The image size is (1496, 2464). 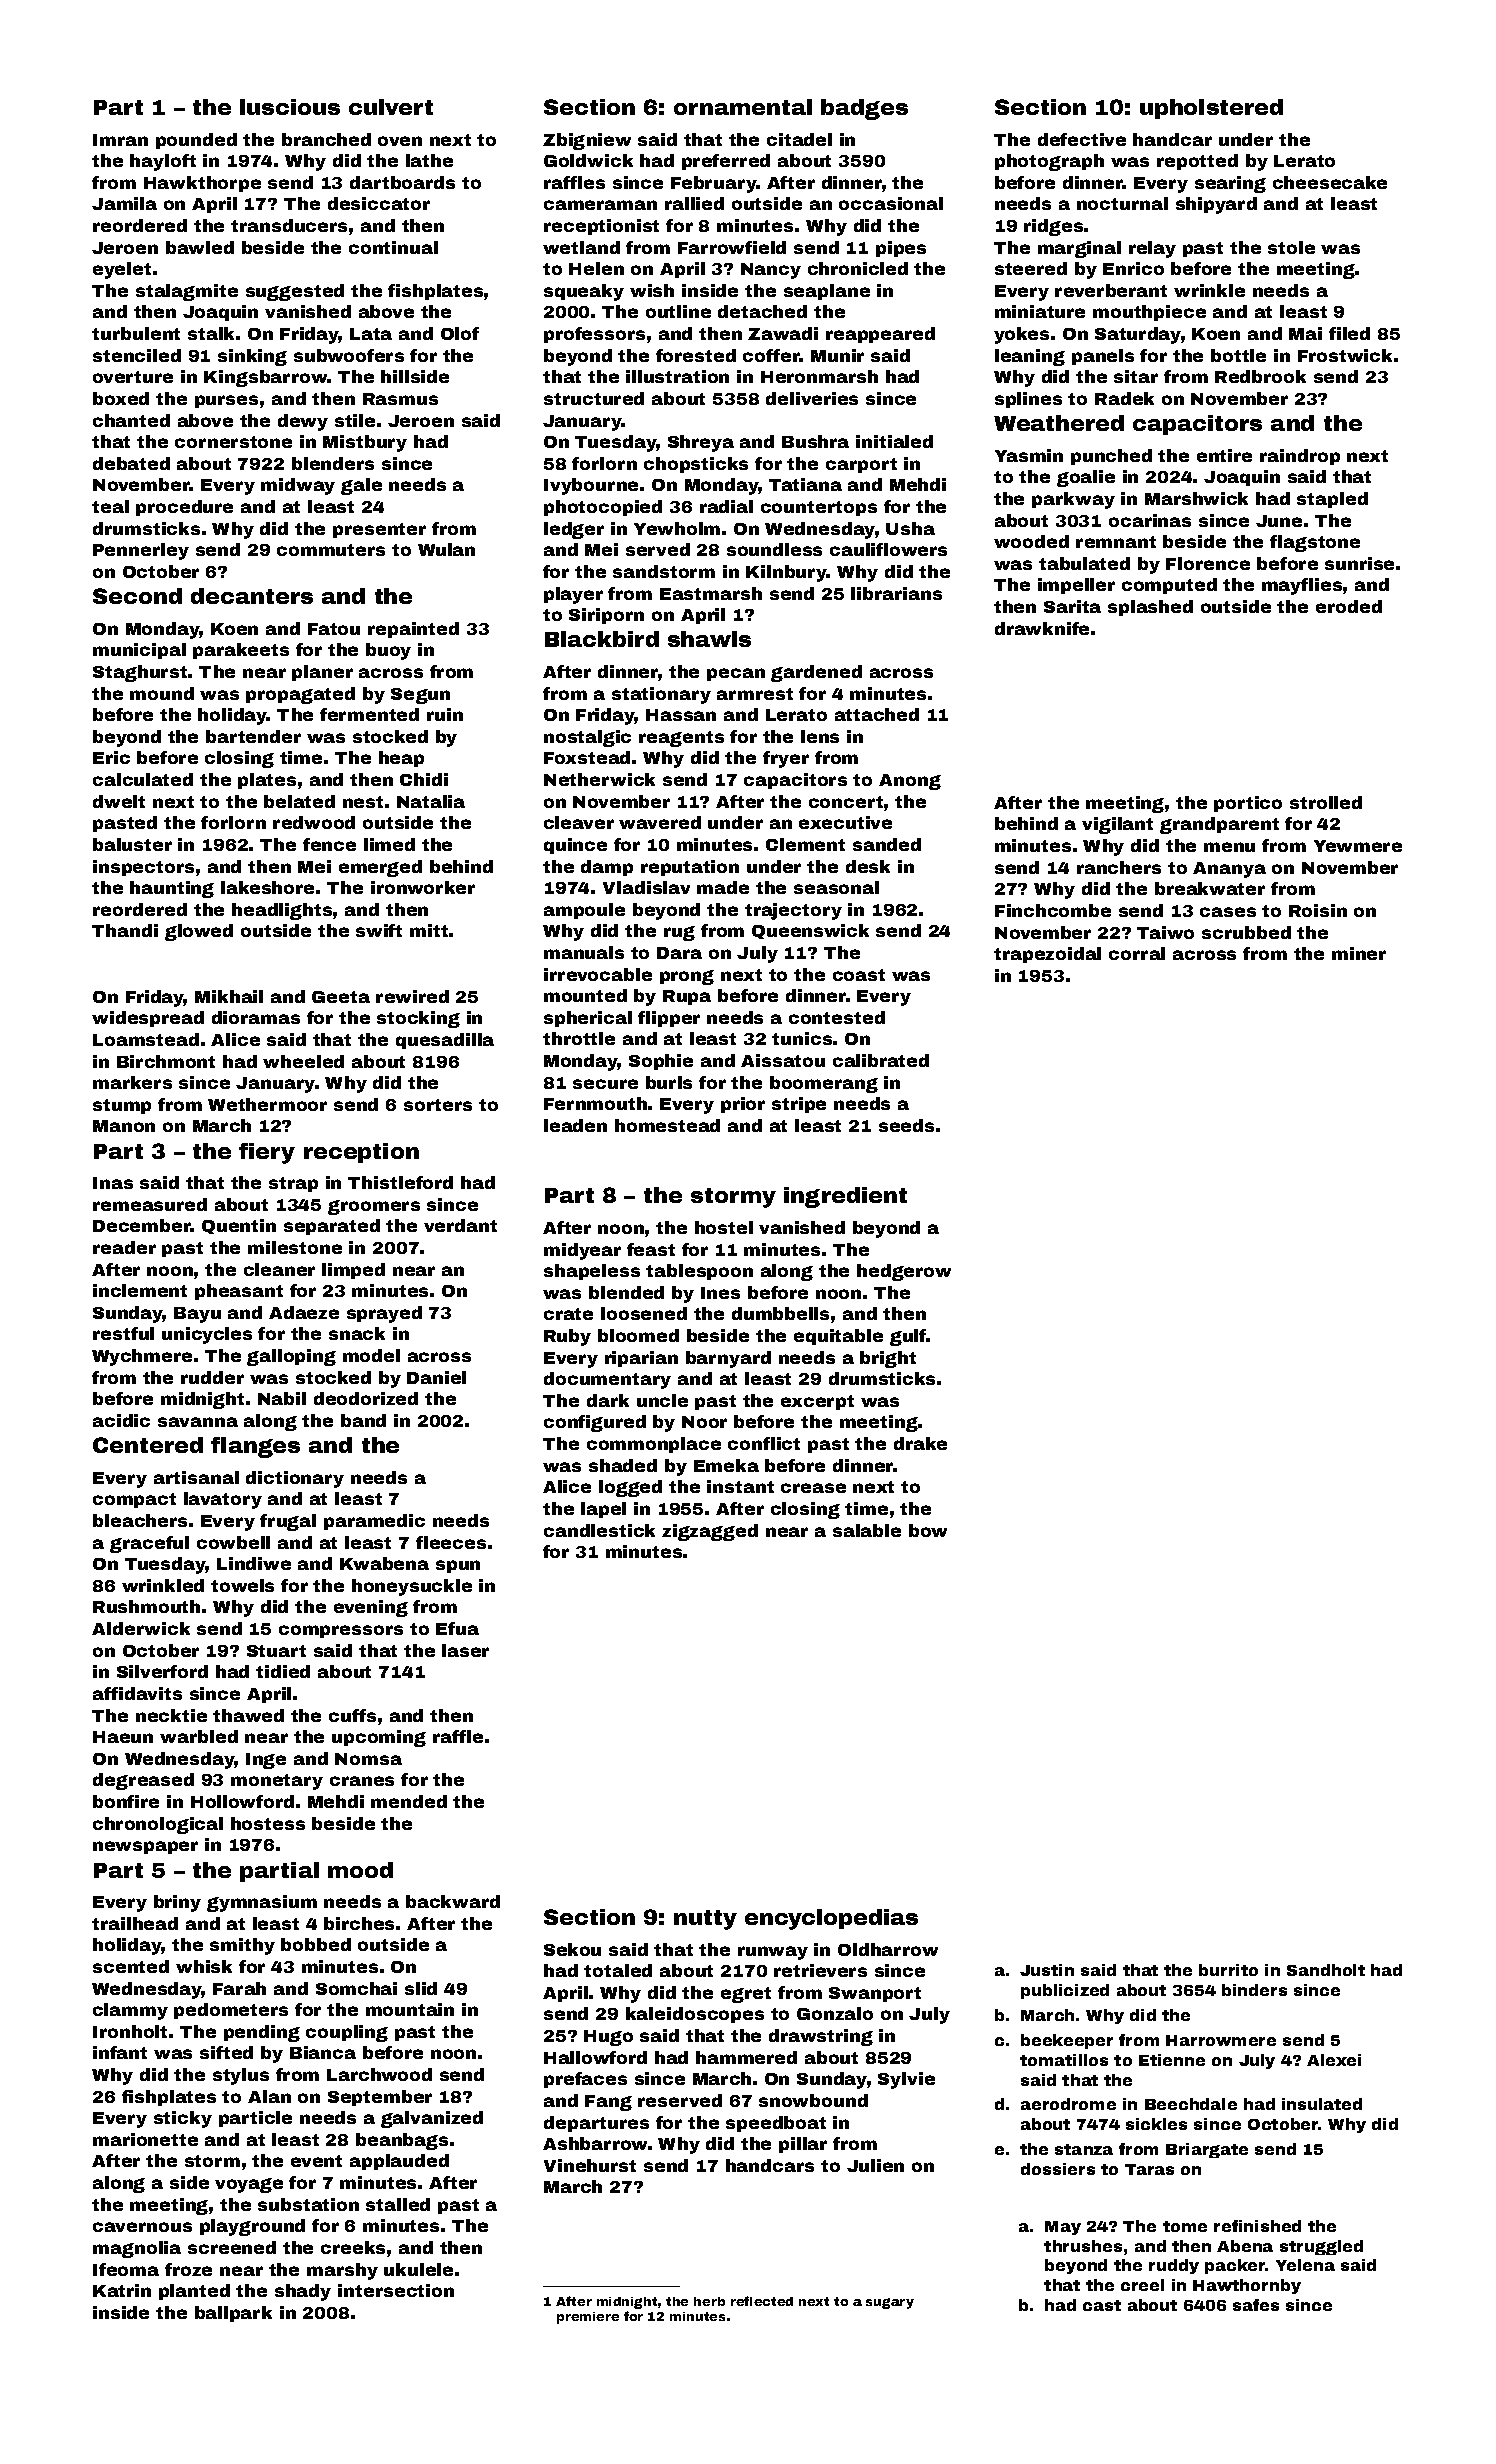 I want to click on made, so click(x=723, y=887).
